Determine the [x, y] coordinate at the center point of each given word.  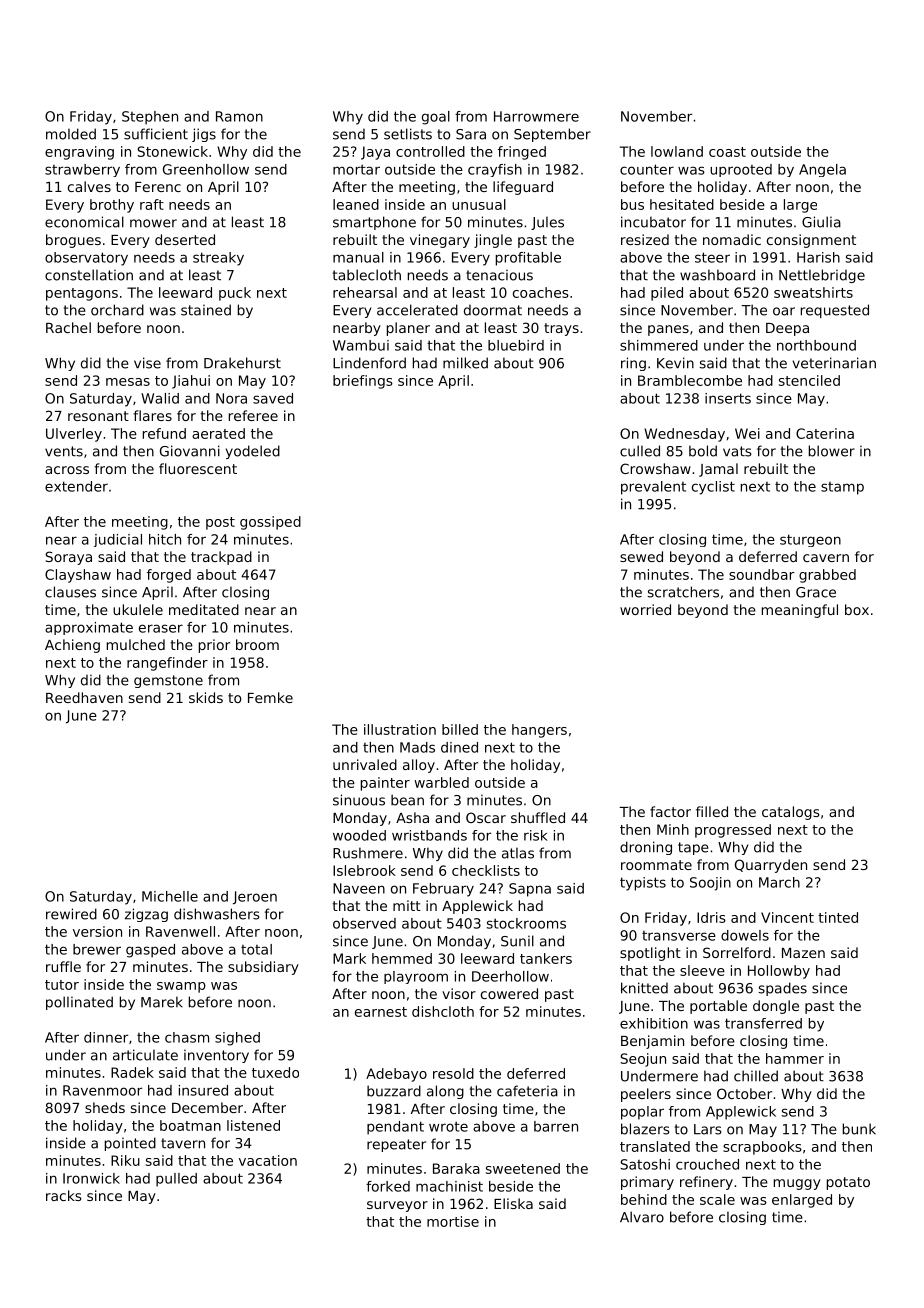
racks [64, 1195]
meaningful [800, 611]
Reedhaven [84, 697]
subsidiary [263, 968]
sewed [641, 556]
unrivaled [365, 764]
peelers [646, 1095]
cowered [509, 993]
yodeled [253, 452]
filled [712, 811]
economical [84, 222]
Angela [822, 170]
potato [848, 1183]
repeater [396, 1145]
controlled [430, 151]
